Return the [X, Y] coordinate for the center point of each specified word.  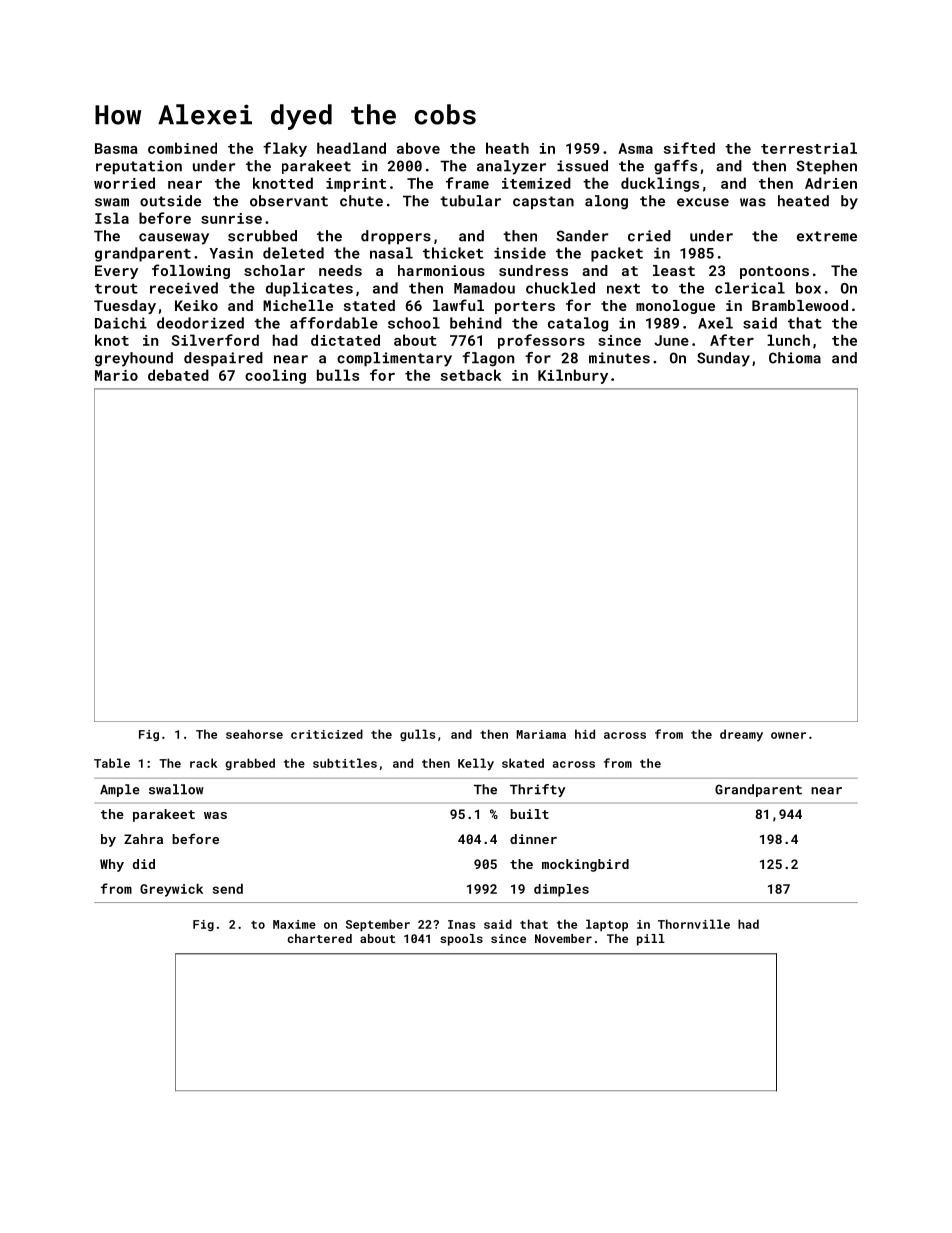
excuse [703, 202]
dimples [561, 890]
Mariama [541, 734]
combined [182, 148]
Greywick [171, 890]
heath [507, 148]
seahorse [254, 734]
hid [585, 734]
